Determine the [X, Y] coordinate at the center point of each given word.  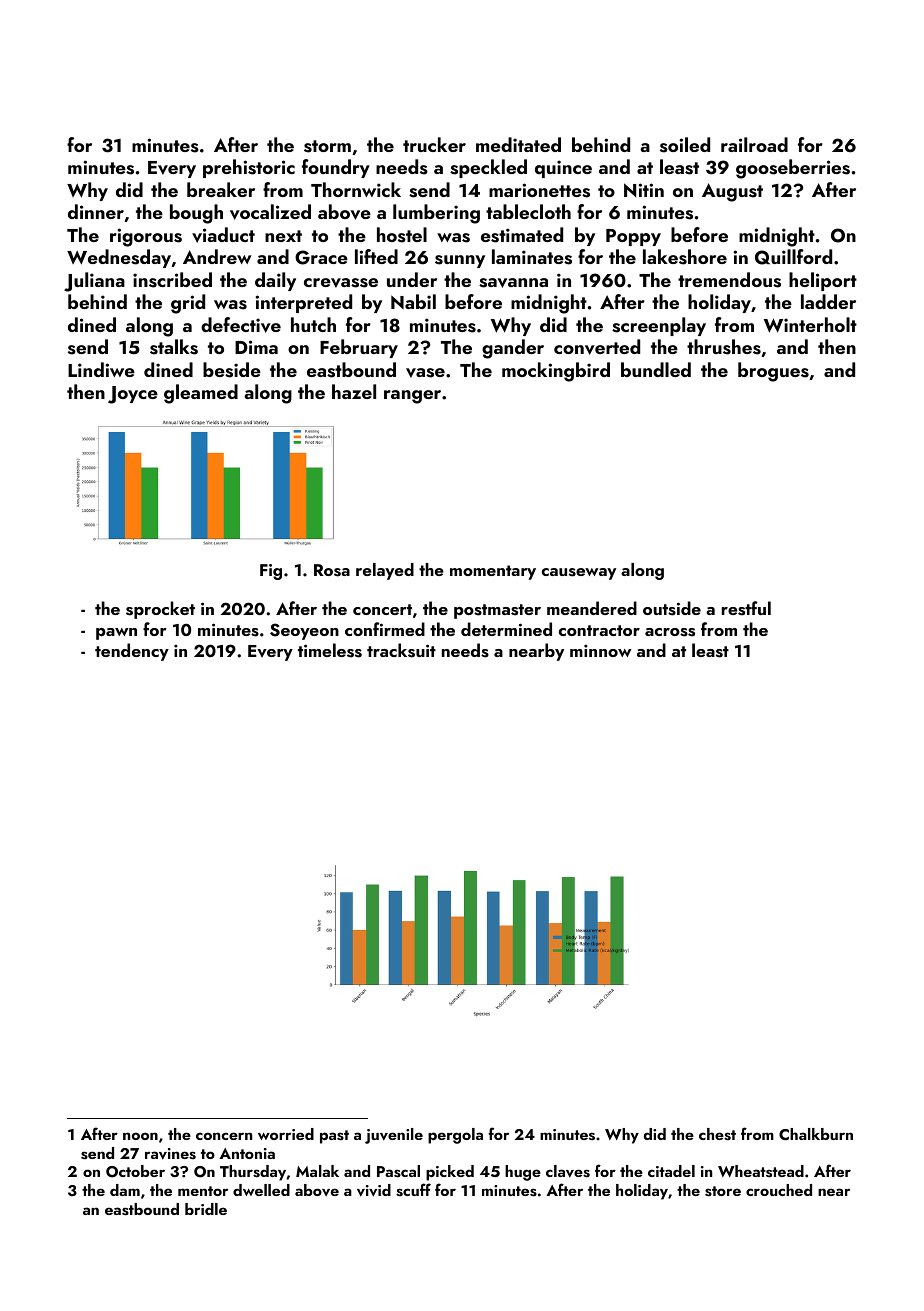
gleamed [201, 394]
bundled [656, 369]
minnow [600, 651]
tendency [132, 652]
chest [717, 1134]
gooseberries [793, 169]
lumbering [436, 214]
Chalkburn [816, 1134]
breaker [221, 189]
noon [140, 1136]
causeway [579, 574]
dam [125, 1190]
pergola [455, 1136]
